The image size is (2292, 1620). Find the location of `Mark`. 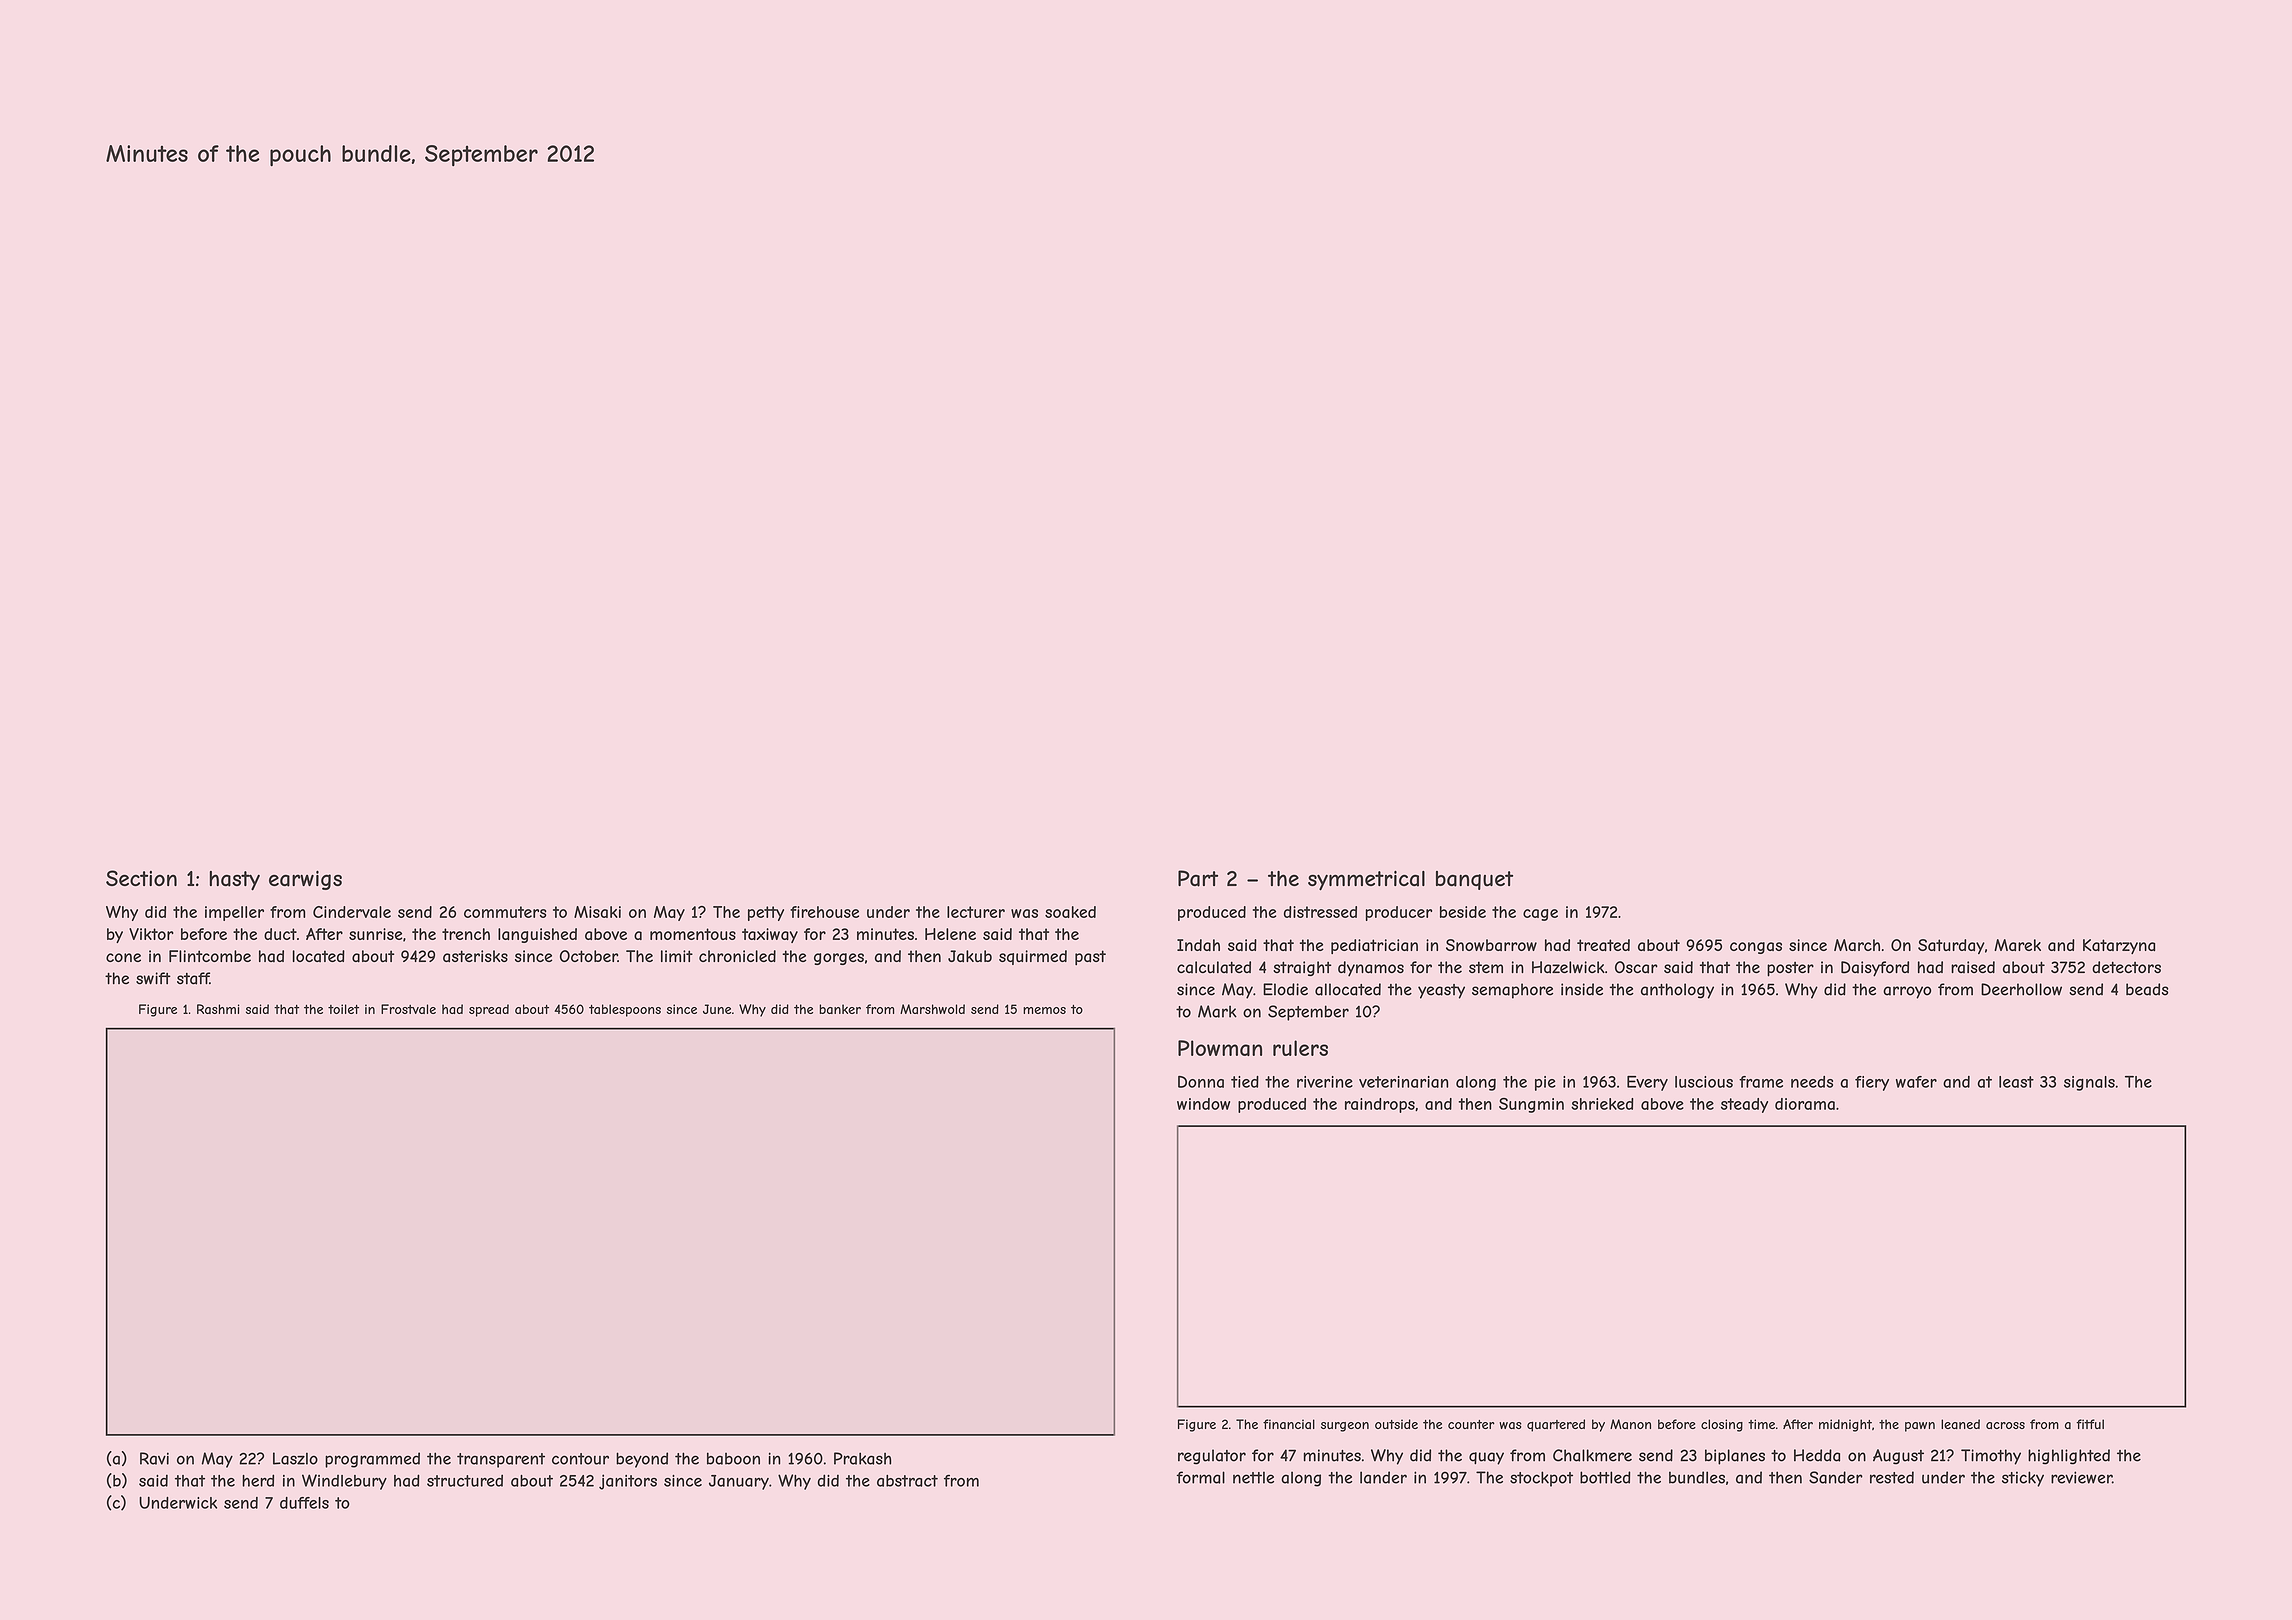

Mark is located at coordinates (1217, 1011).
